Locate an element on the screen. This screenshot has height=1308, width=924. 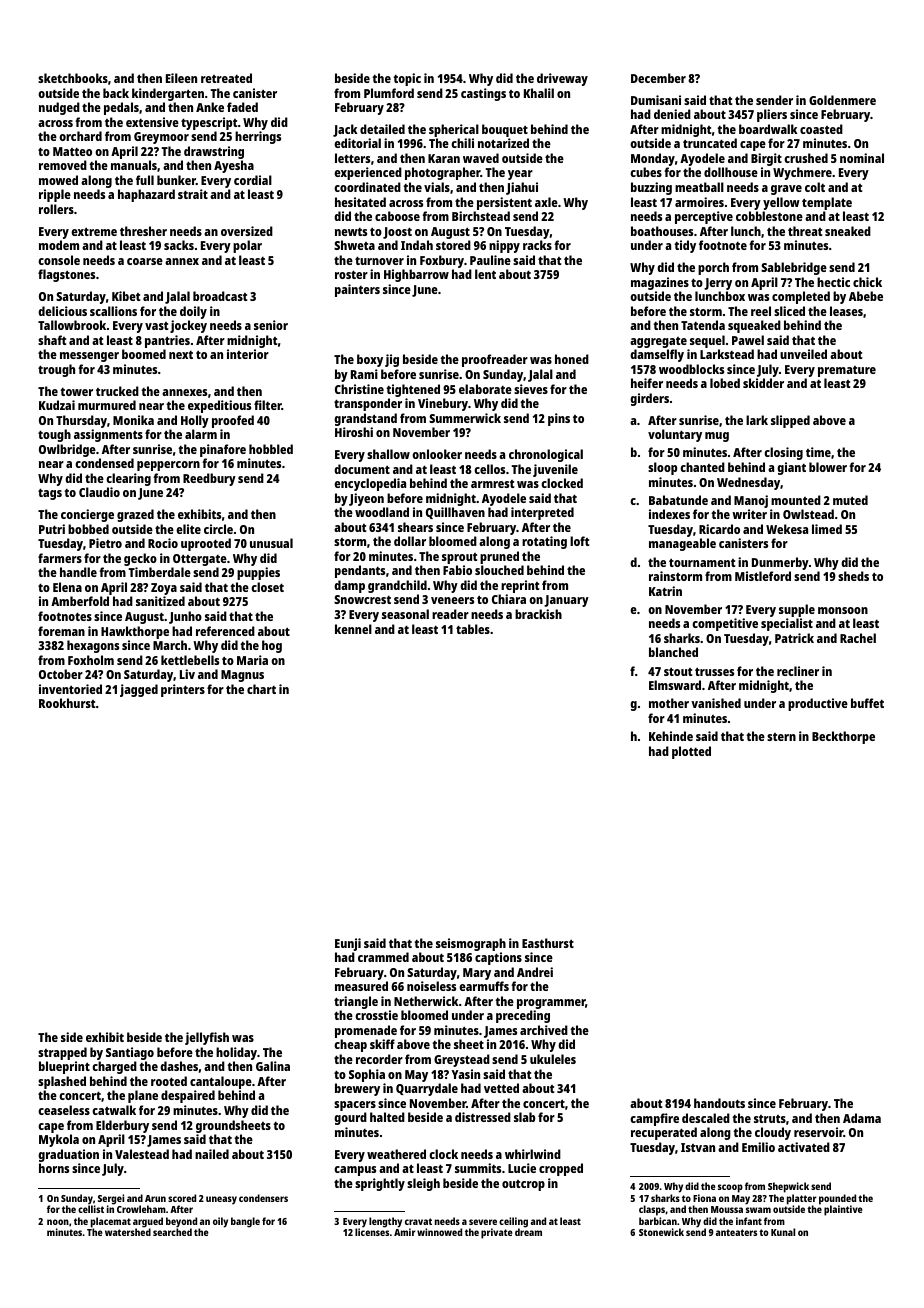
Beckthorpe is located at coordinates (843, 737).
